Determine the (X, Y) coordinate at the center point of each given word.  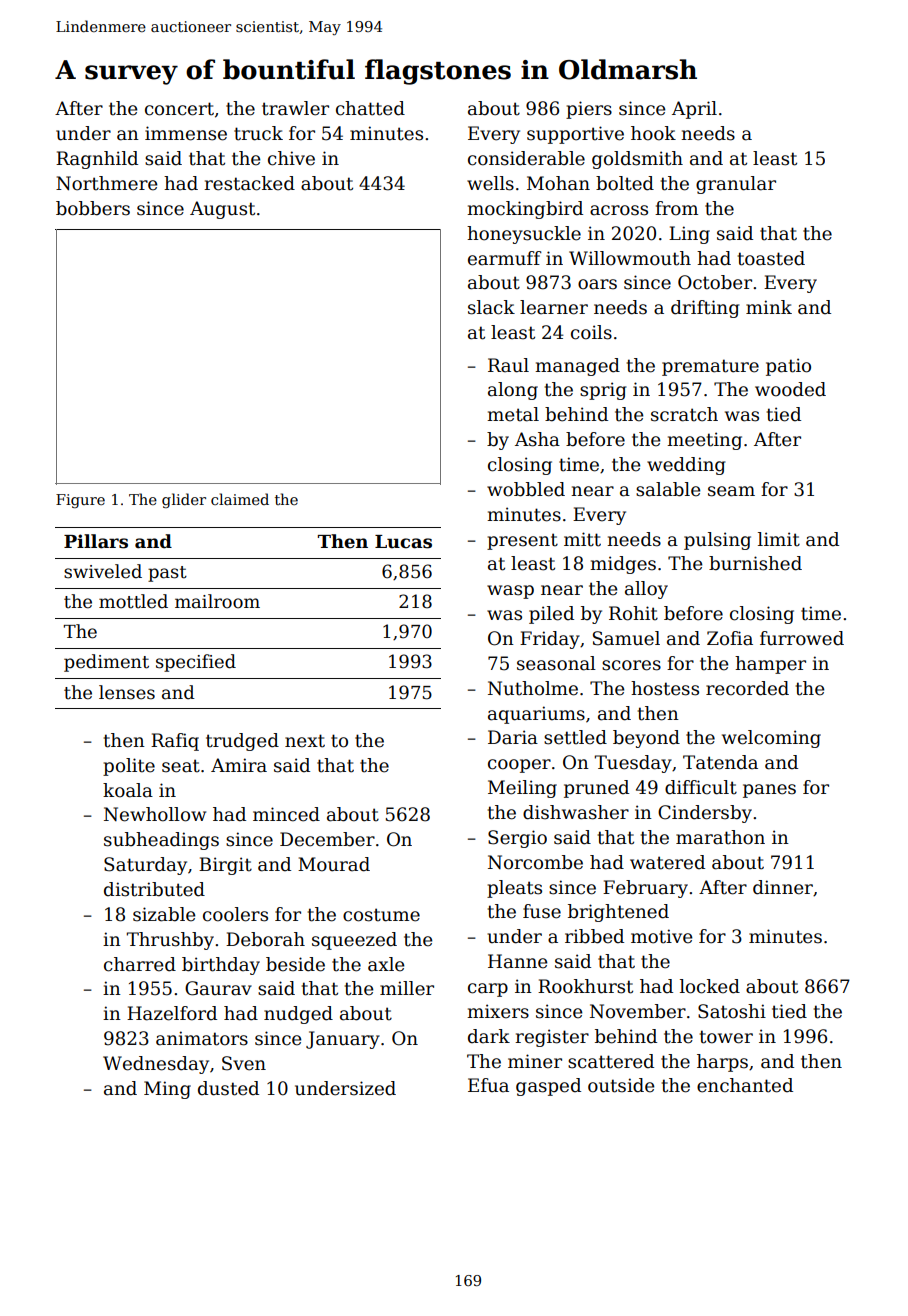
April (694, 110)
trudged (242, 742)
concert (179, 109)
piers (589, 110)
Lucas (403, 542)
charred (140, 964)
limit (779, 539)
